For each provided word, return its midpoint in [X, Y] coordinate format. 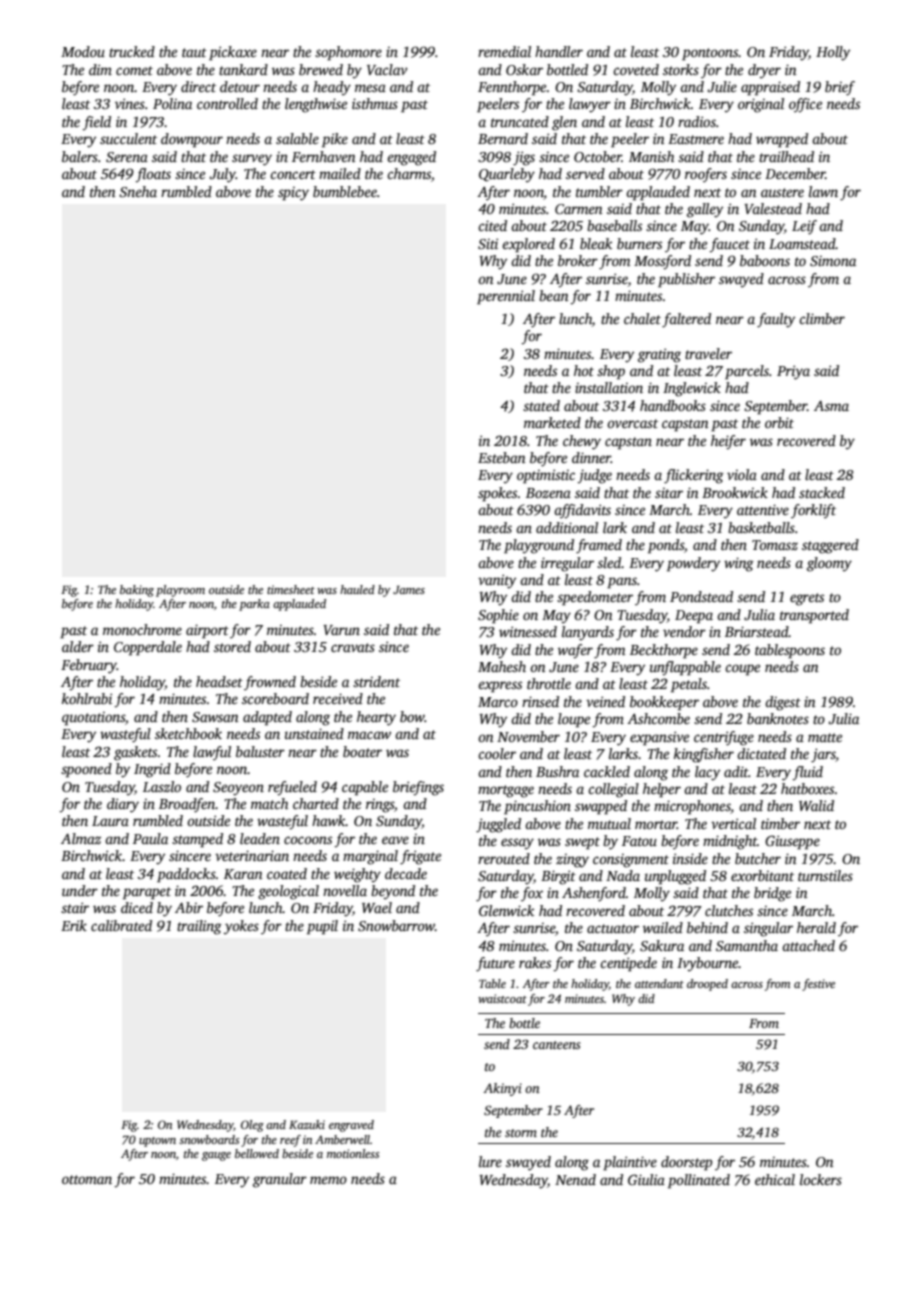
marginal [370, 857]
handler [559, 51]
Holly [833, 53]
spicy [293, 194]
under [80, 890]
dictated [761, 753]
